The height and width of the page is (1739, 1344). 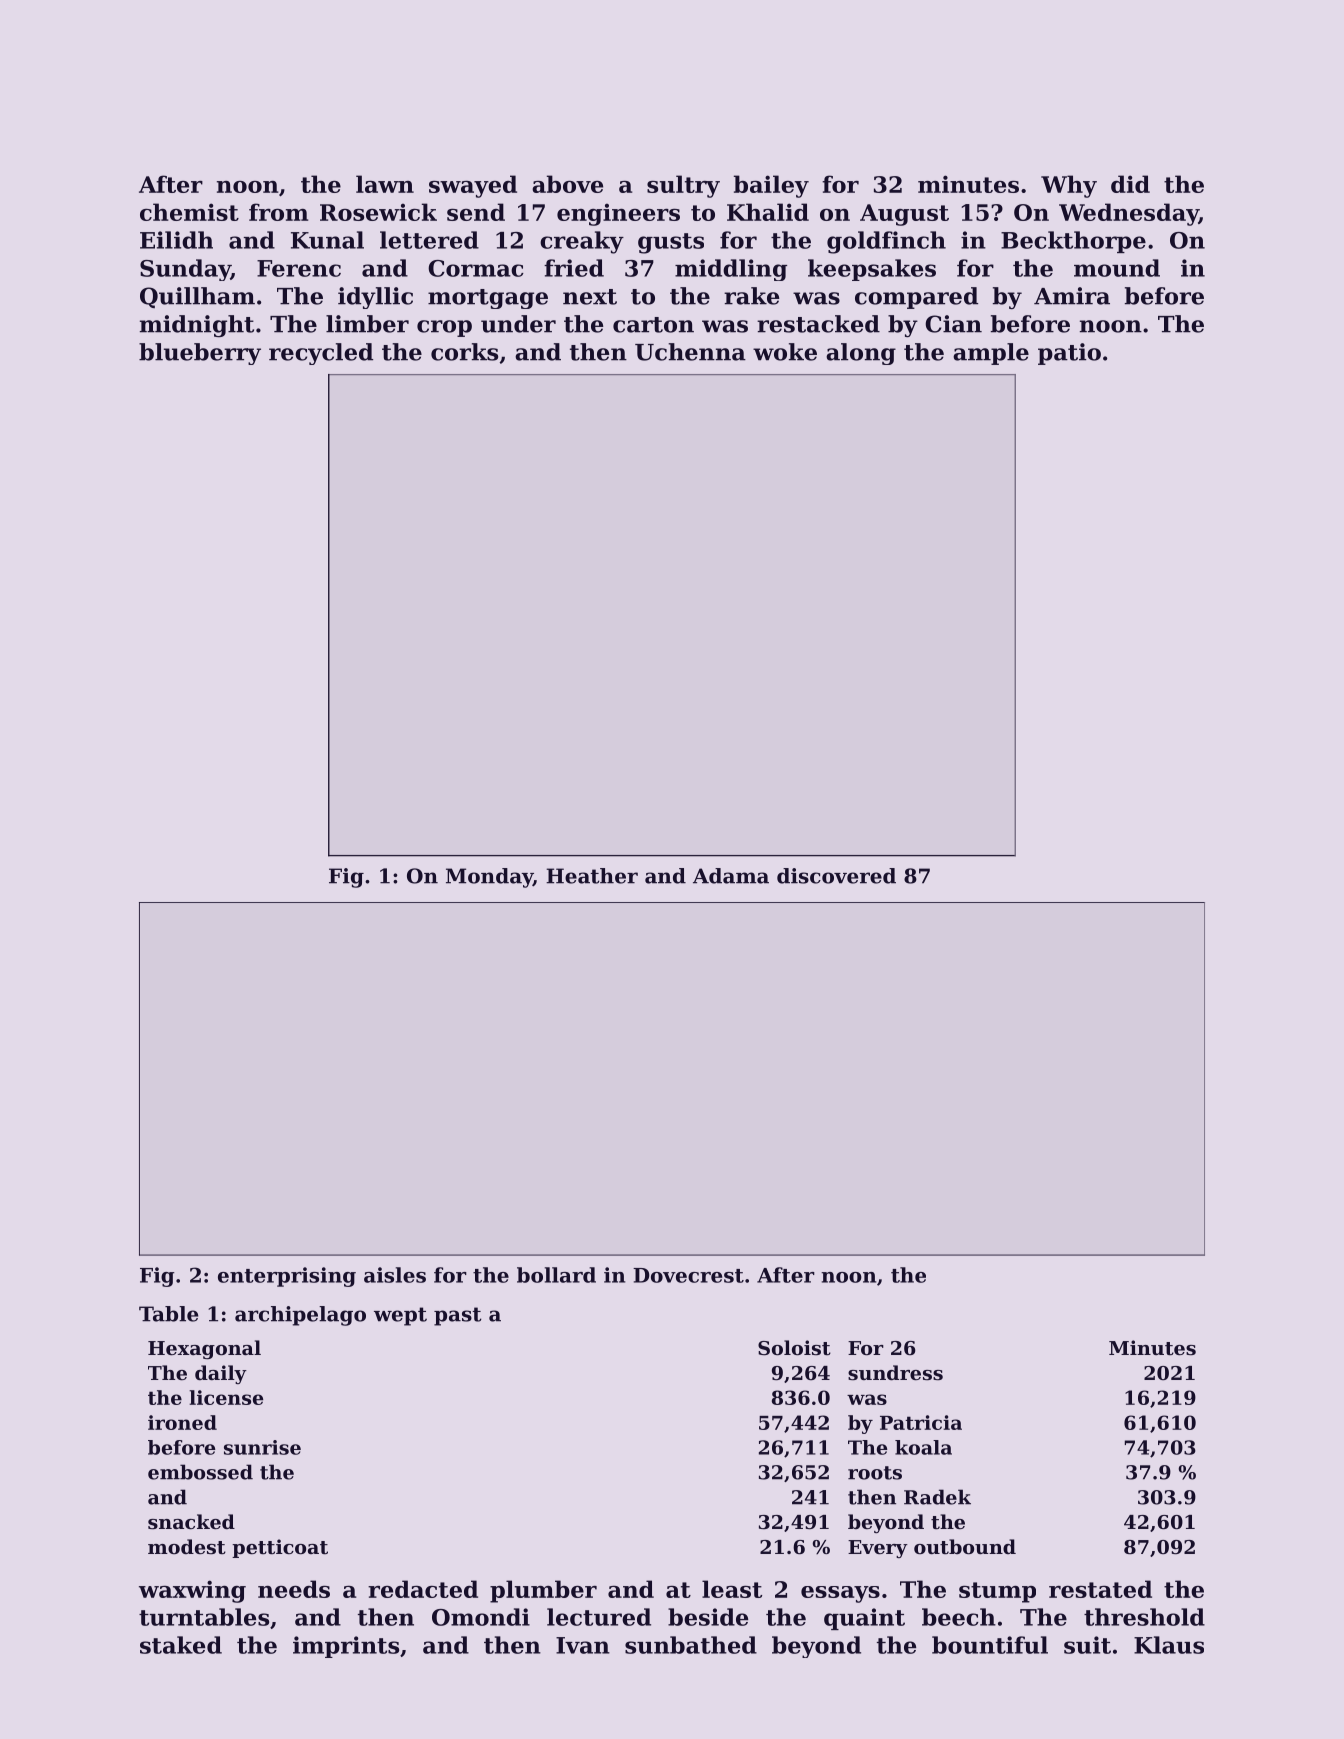 I want to click on imprints, so click(x=346, y=1647).
